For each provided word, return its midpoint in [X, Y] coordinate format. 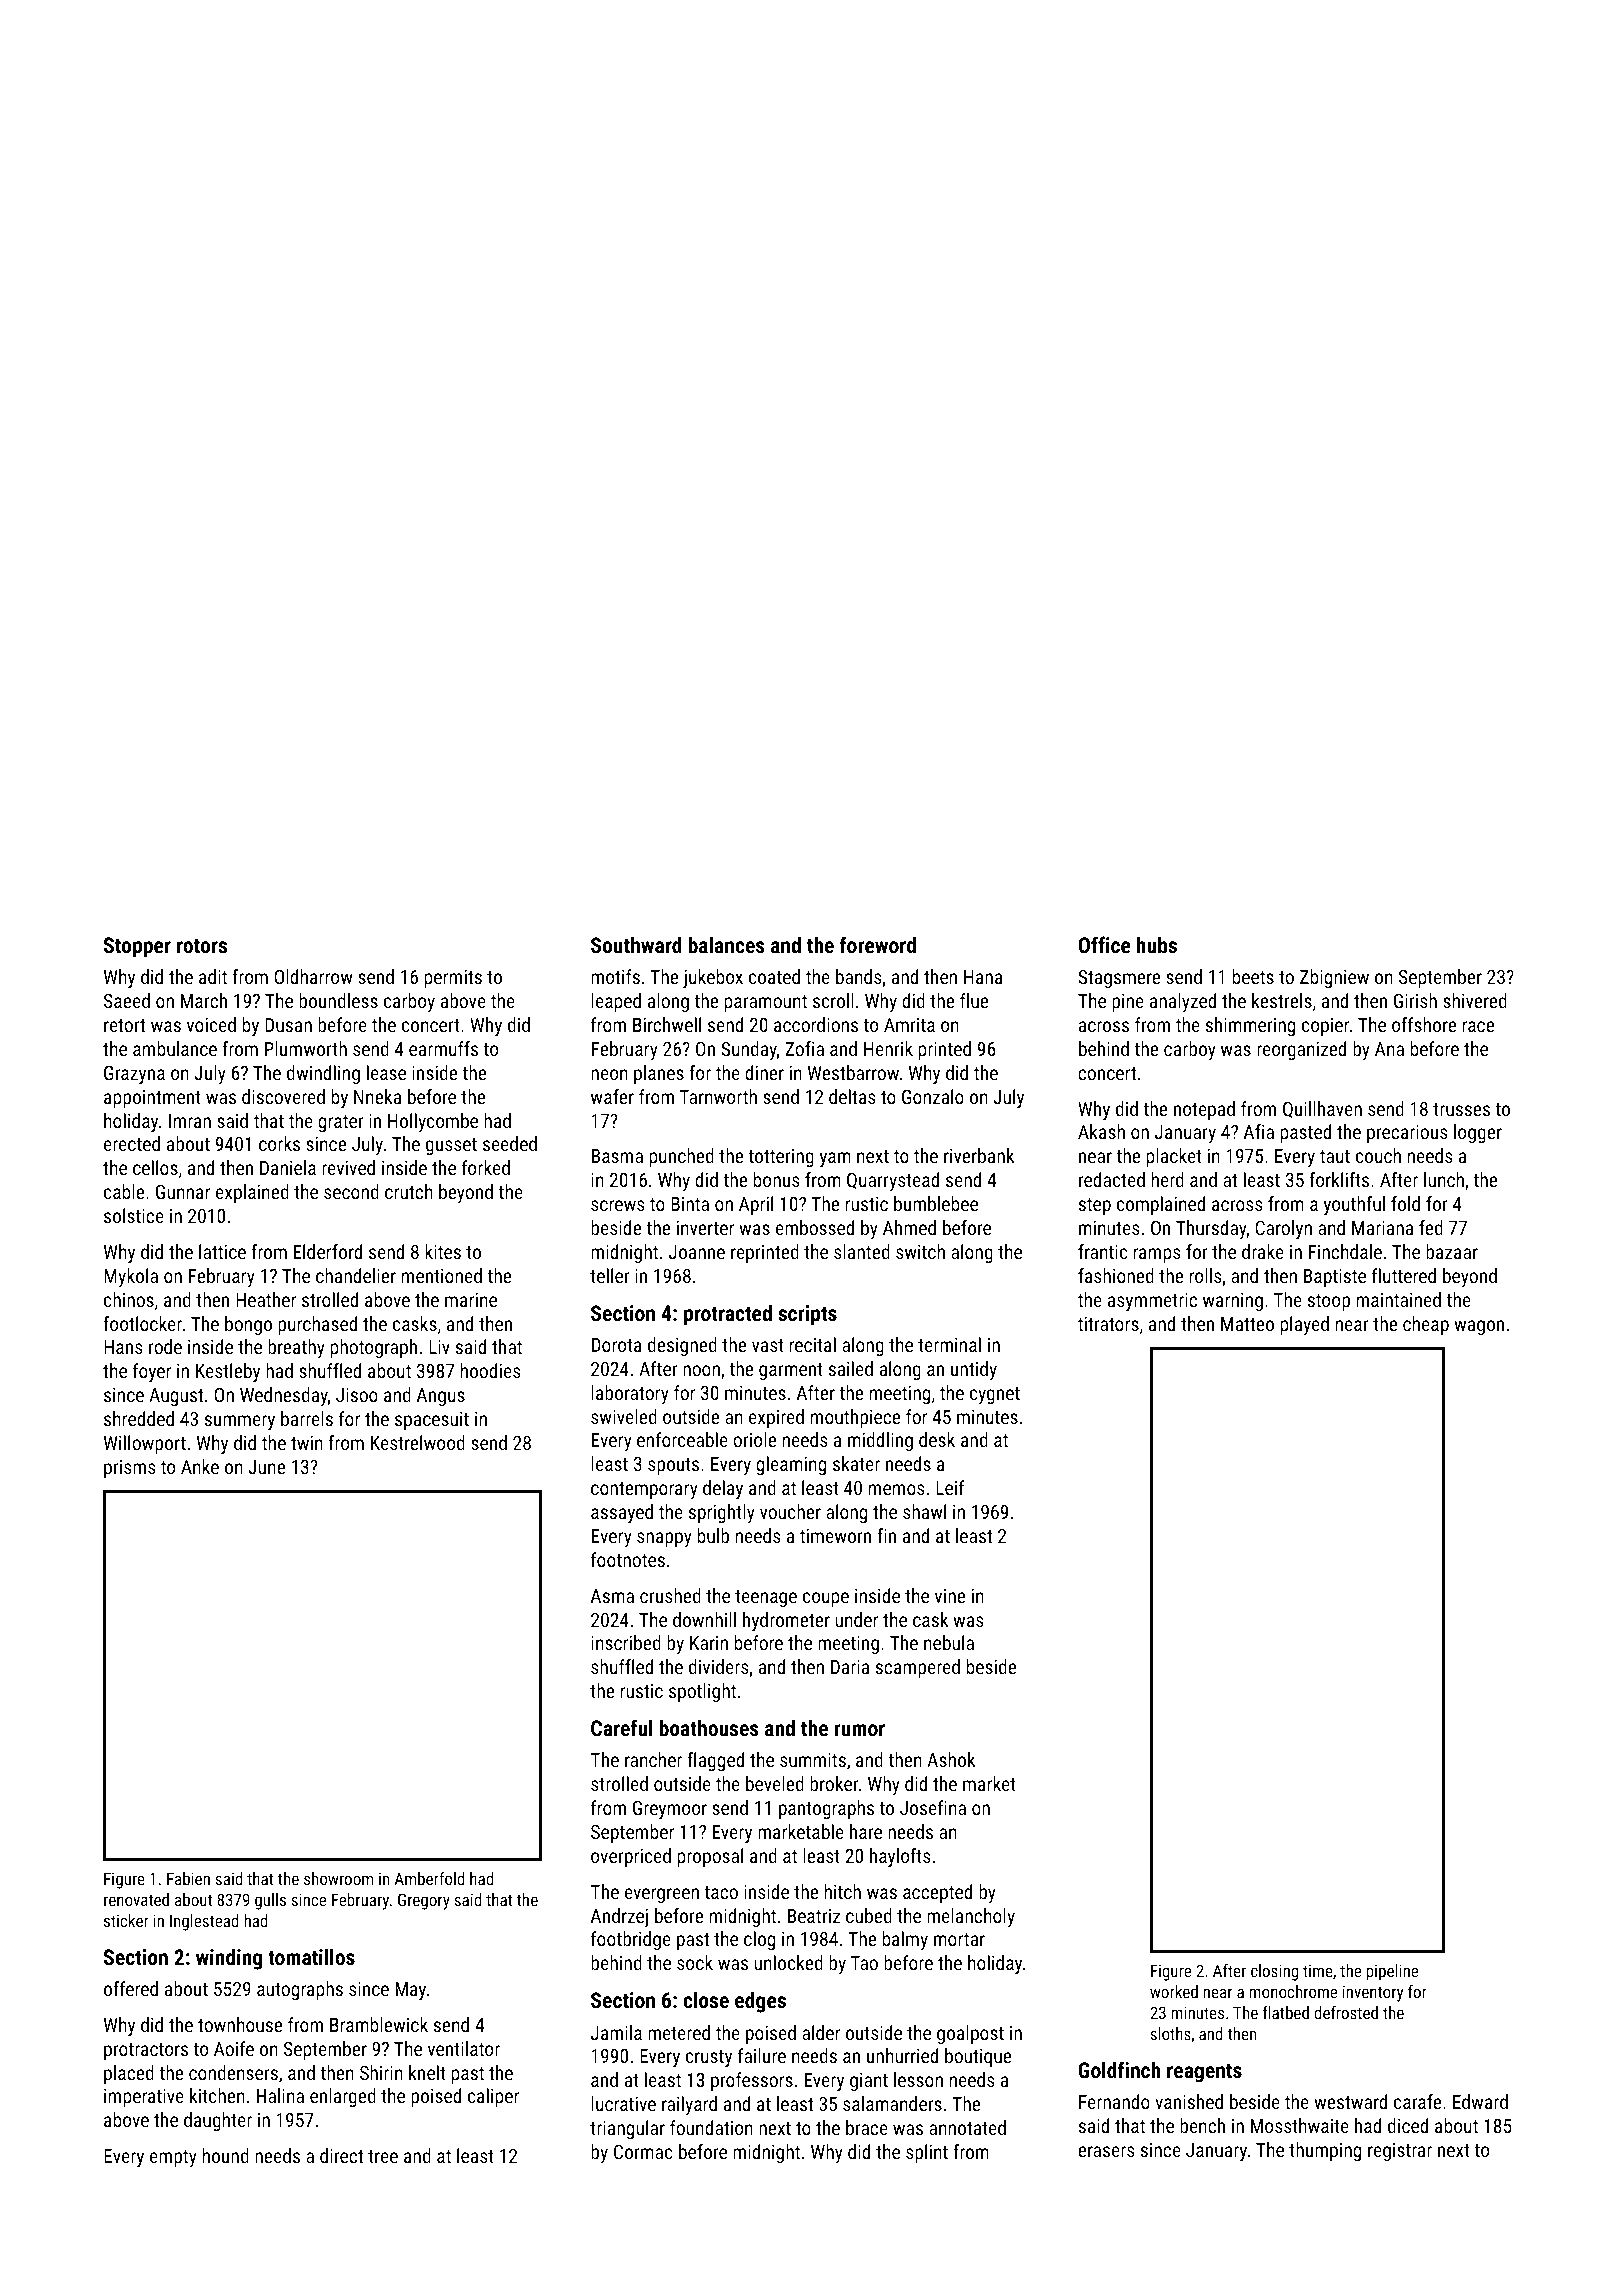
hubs [1157, 944]
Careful [621, 1727]
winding [229, 1959]
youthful [1354, 1205]
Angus [441, 1397]
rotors [202, 945]
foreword [878, 944]
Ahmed [909, 1227]
